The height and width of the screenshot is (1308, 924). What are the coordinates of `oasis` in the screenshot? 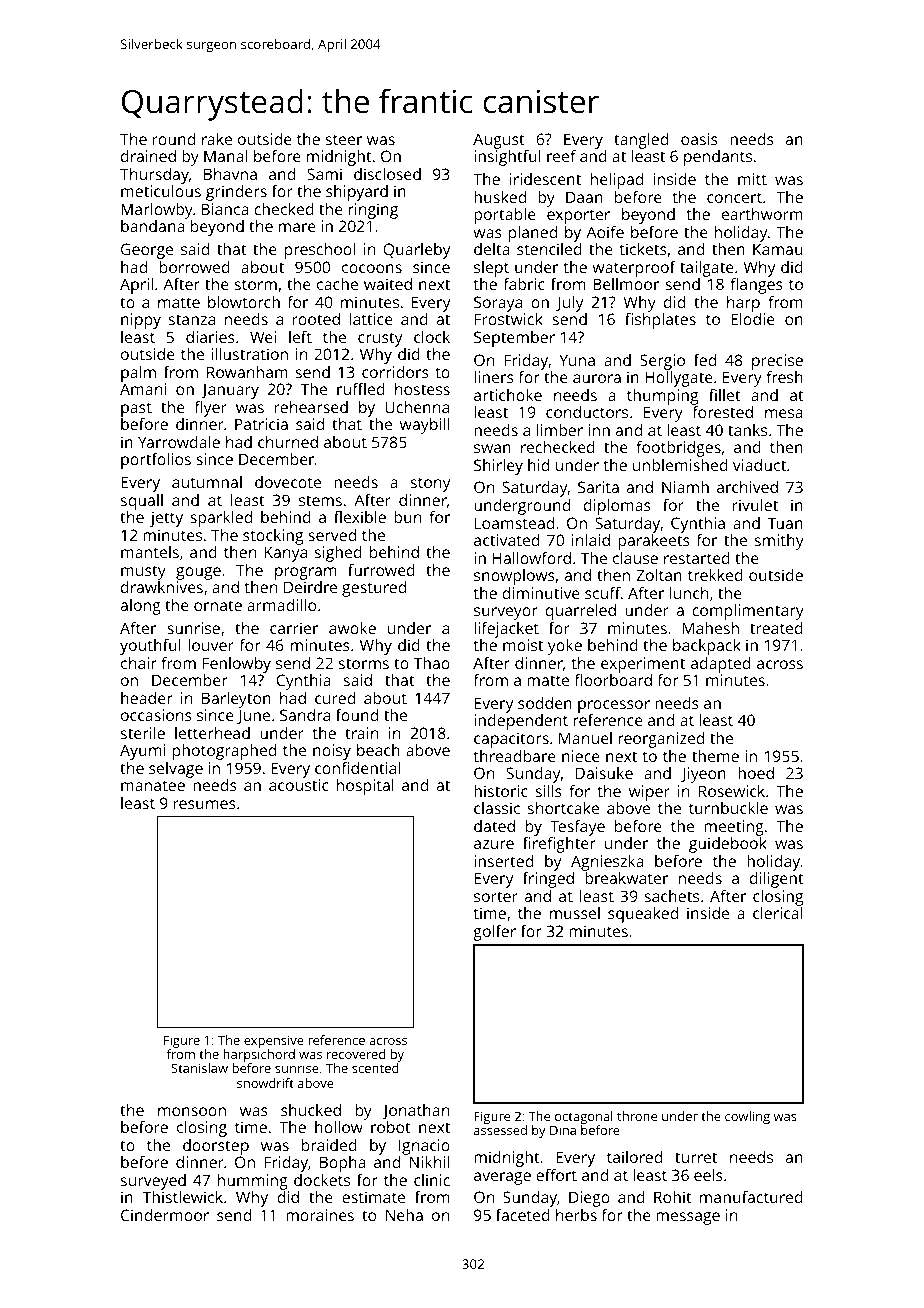 It's located at (699, 139).
